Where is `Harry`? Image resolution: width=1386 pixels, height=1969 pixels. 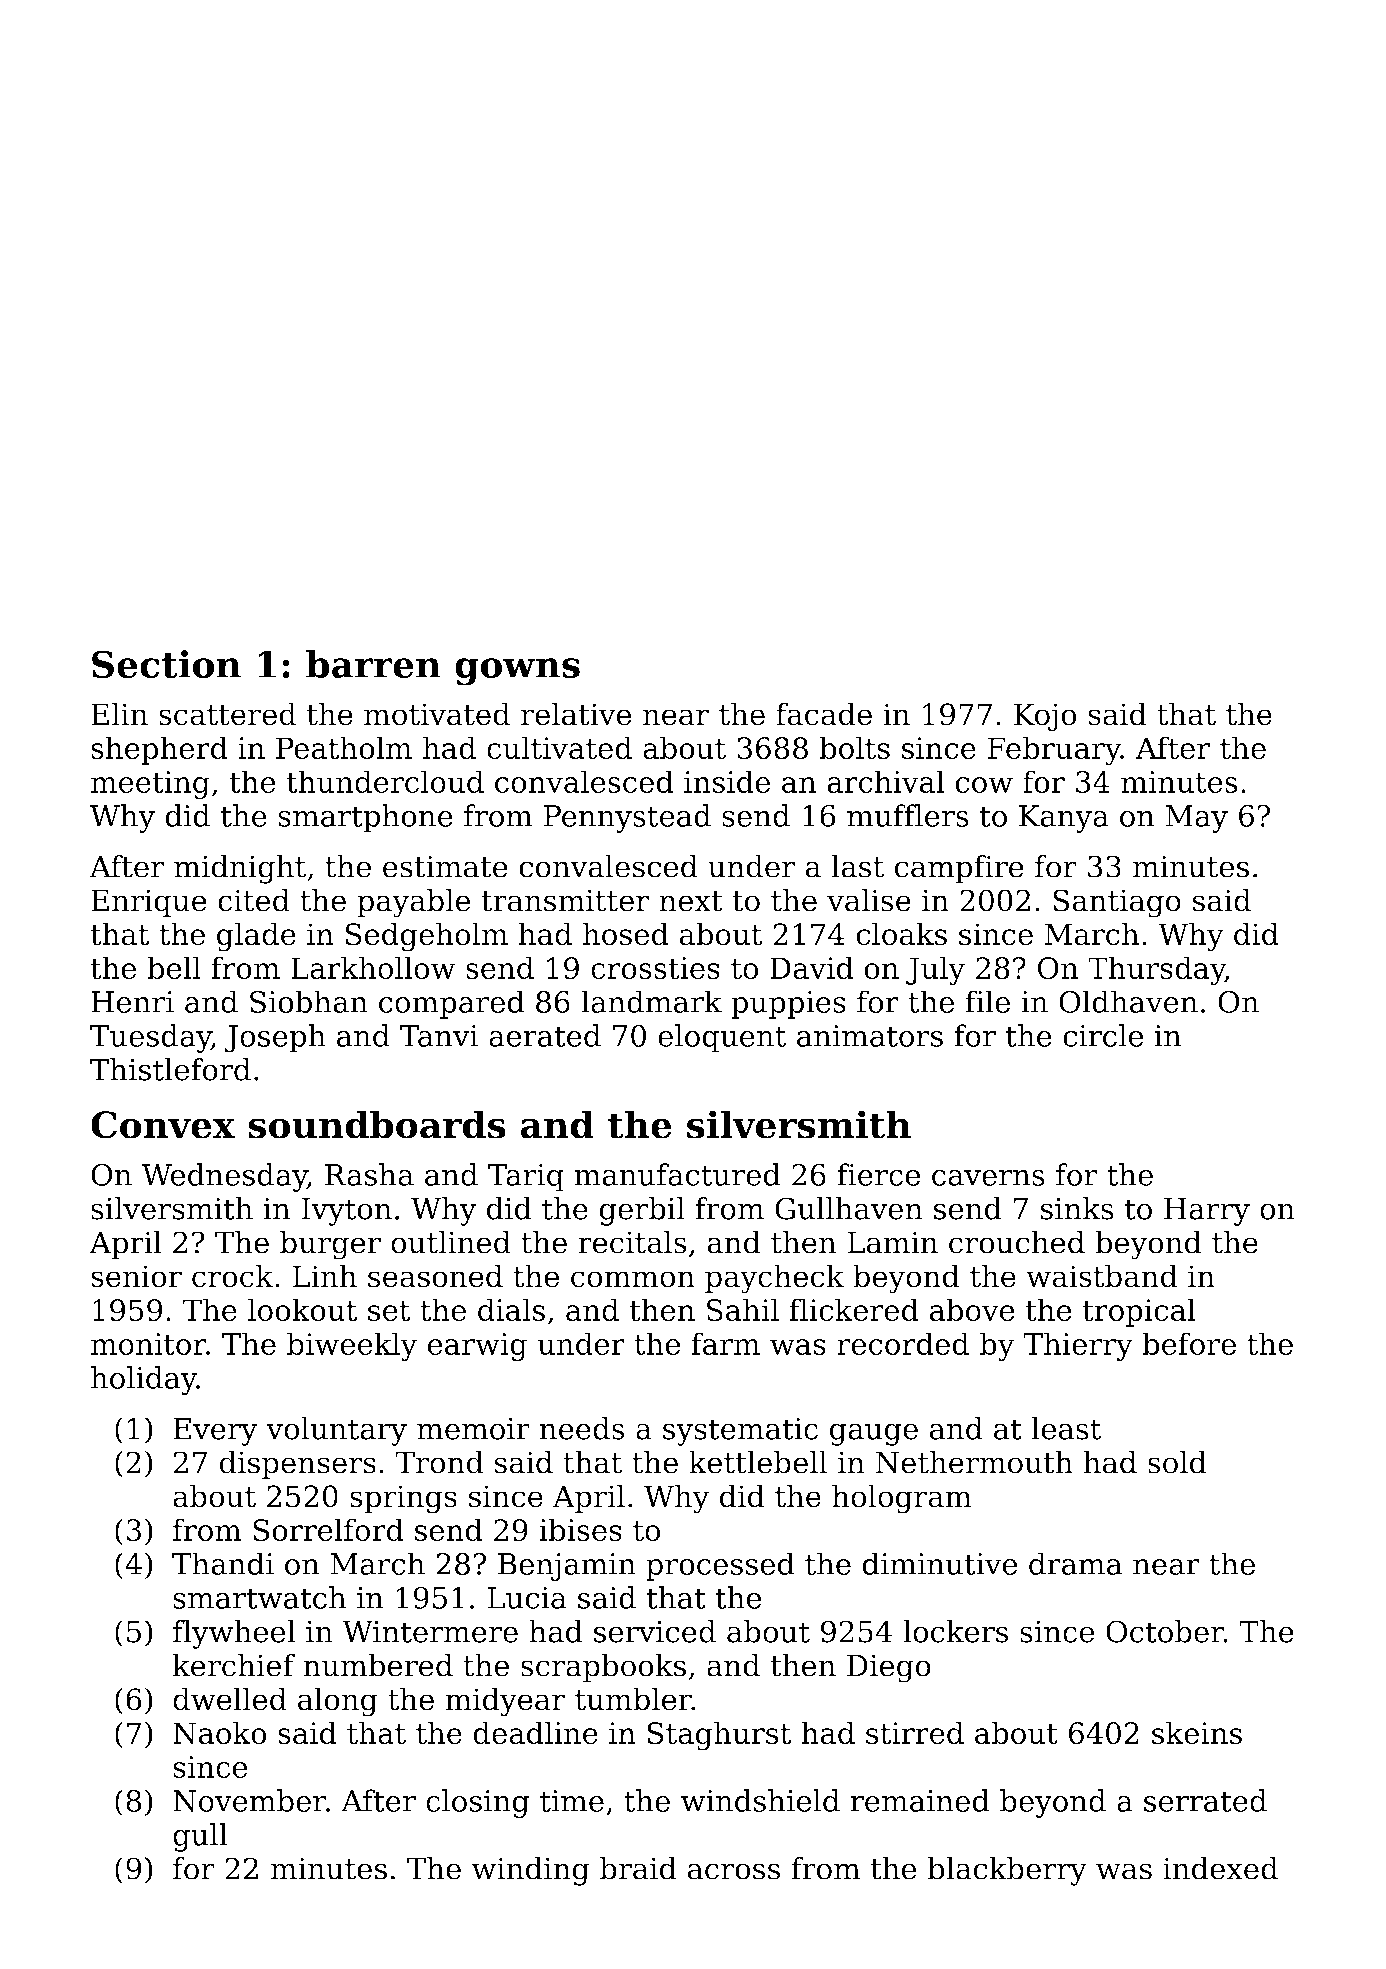
Harry is located at coordinates (1207, 1212).
